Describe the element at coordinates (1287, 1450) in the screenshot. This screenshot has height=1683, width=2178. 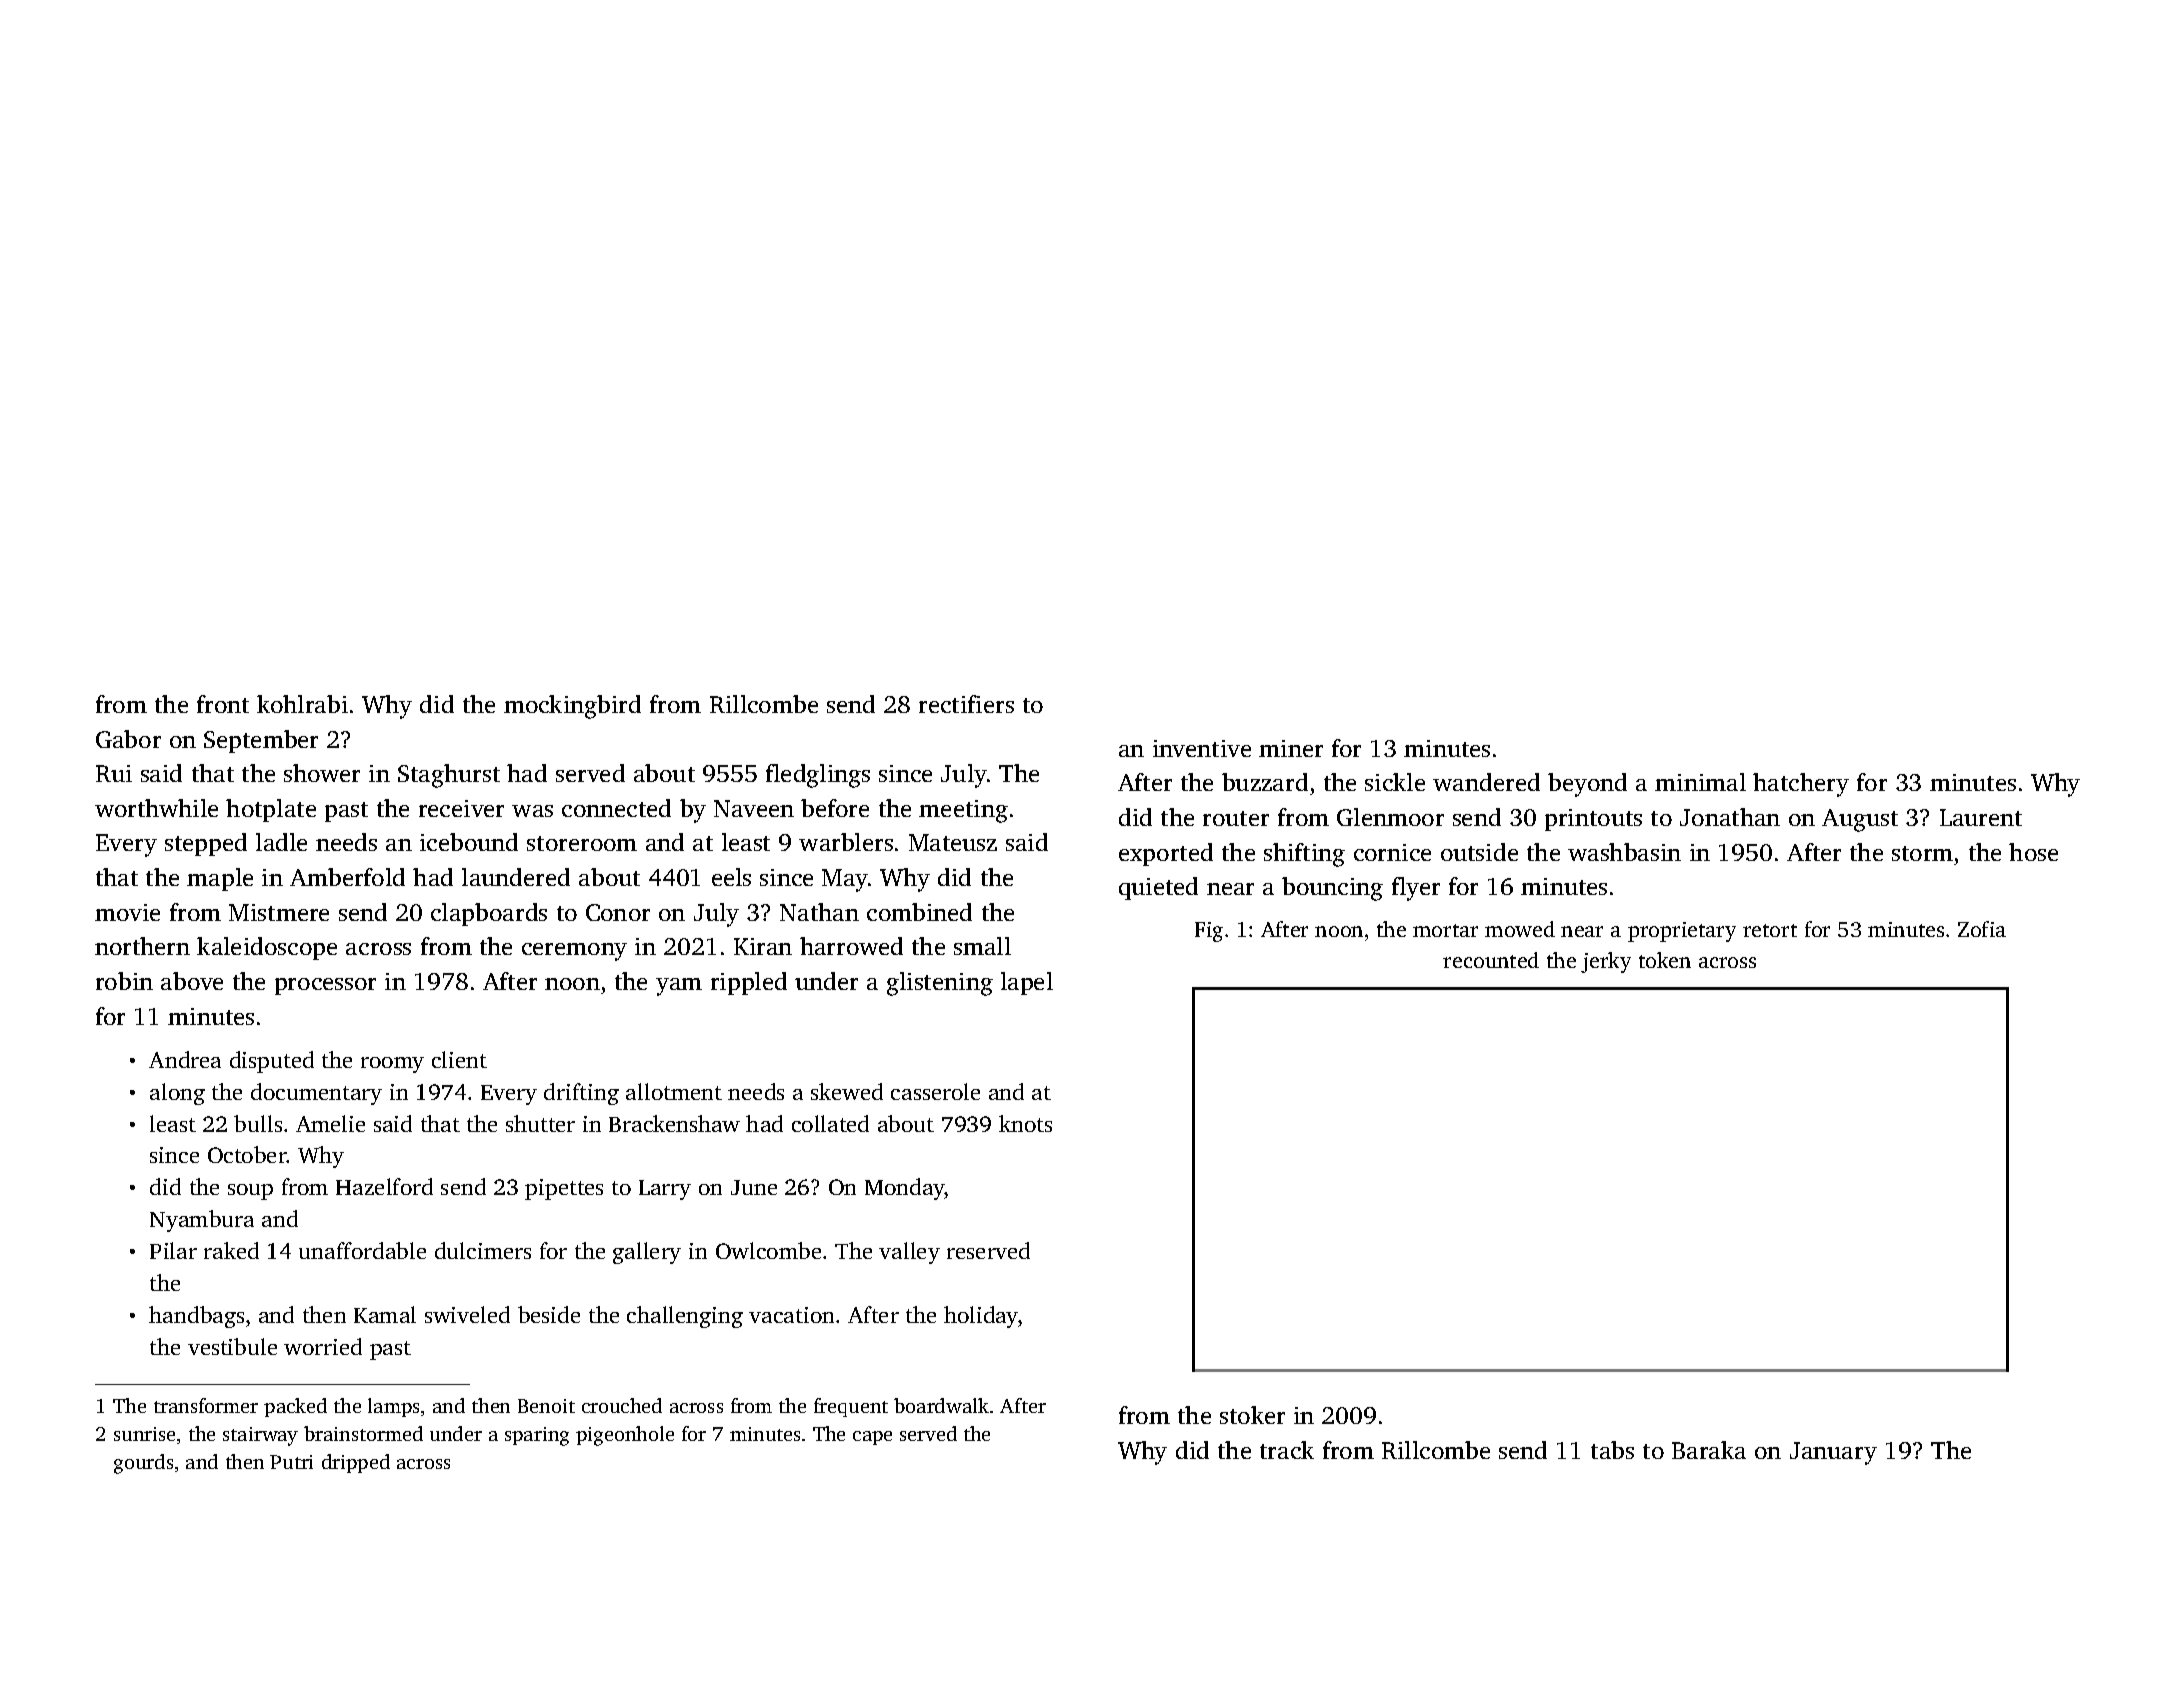
I see `track` at that location.
